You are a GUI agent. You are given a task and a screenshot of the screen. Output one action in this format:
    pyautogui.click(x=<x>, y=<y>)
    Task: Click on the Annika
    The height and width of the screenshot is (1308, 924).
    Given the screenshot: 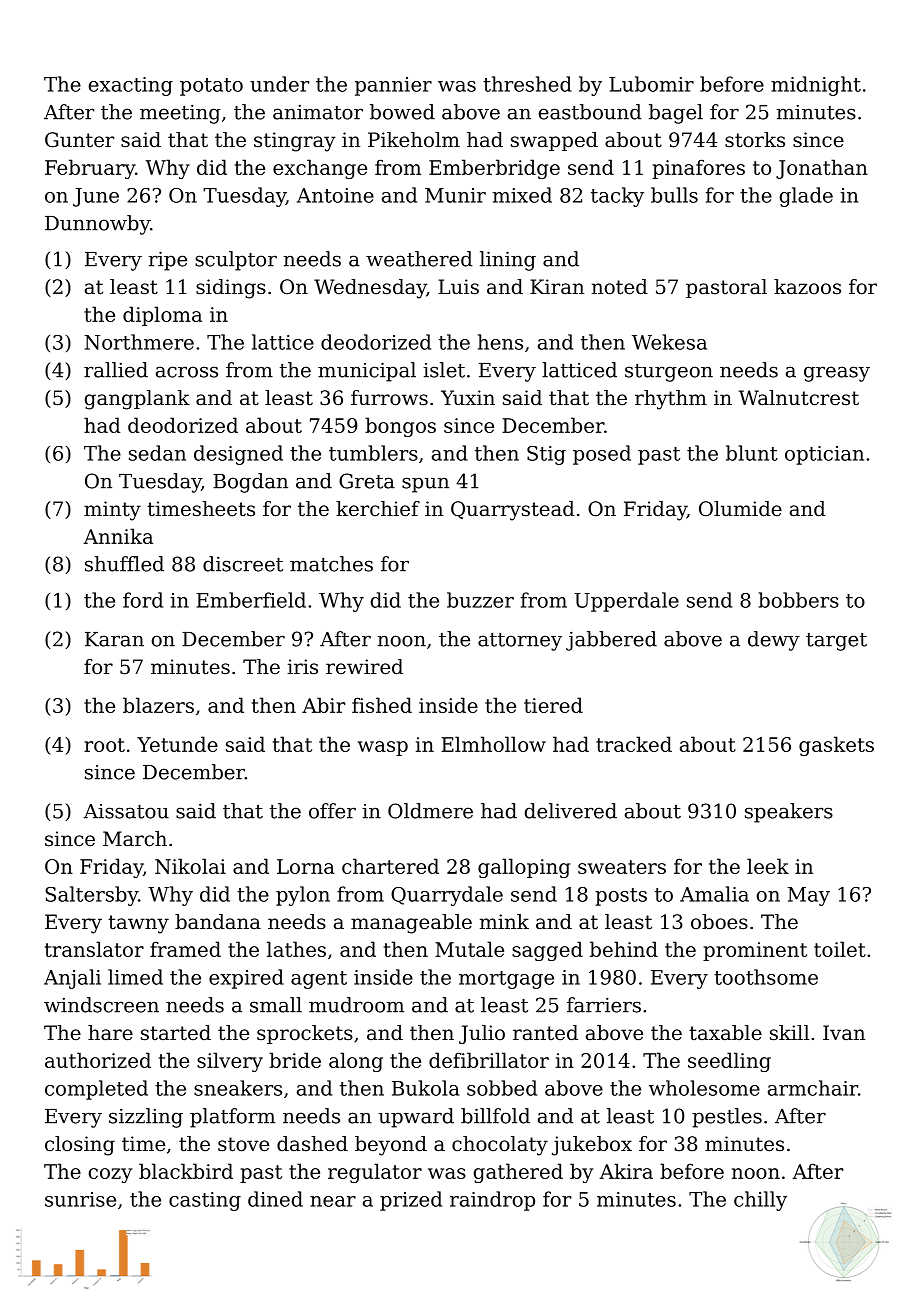 What is the action you would take?
    pyautogui.click(x=118, y=536)
